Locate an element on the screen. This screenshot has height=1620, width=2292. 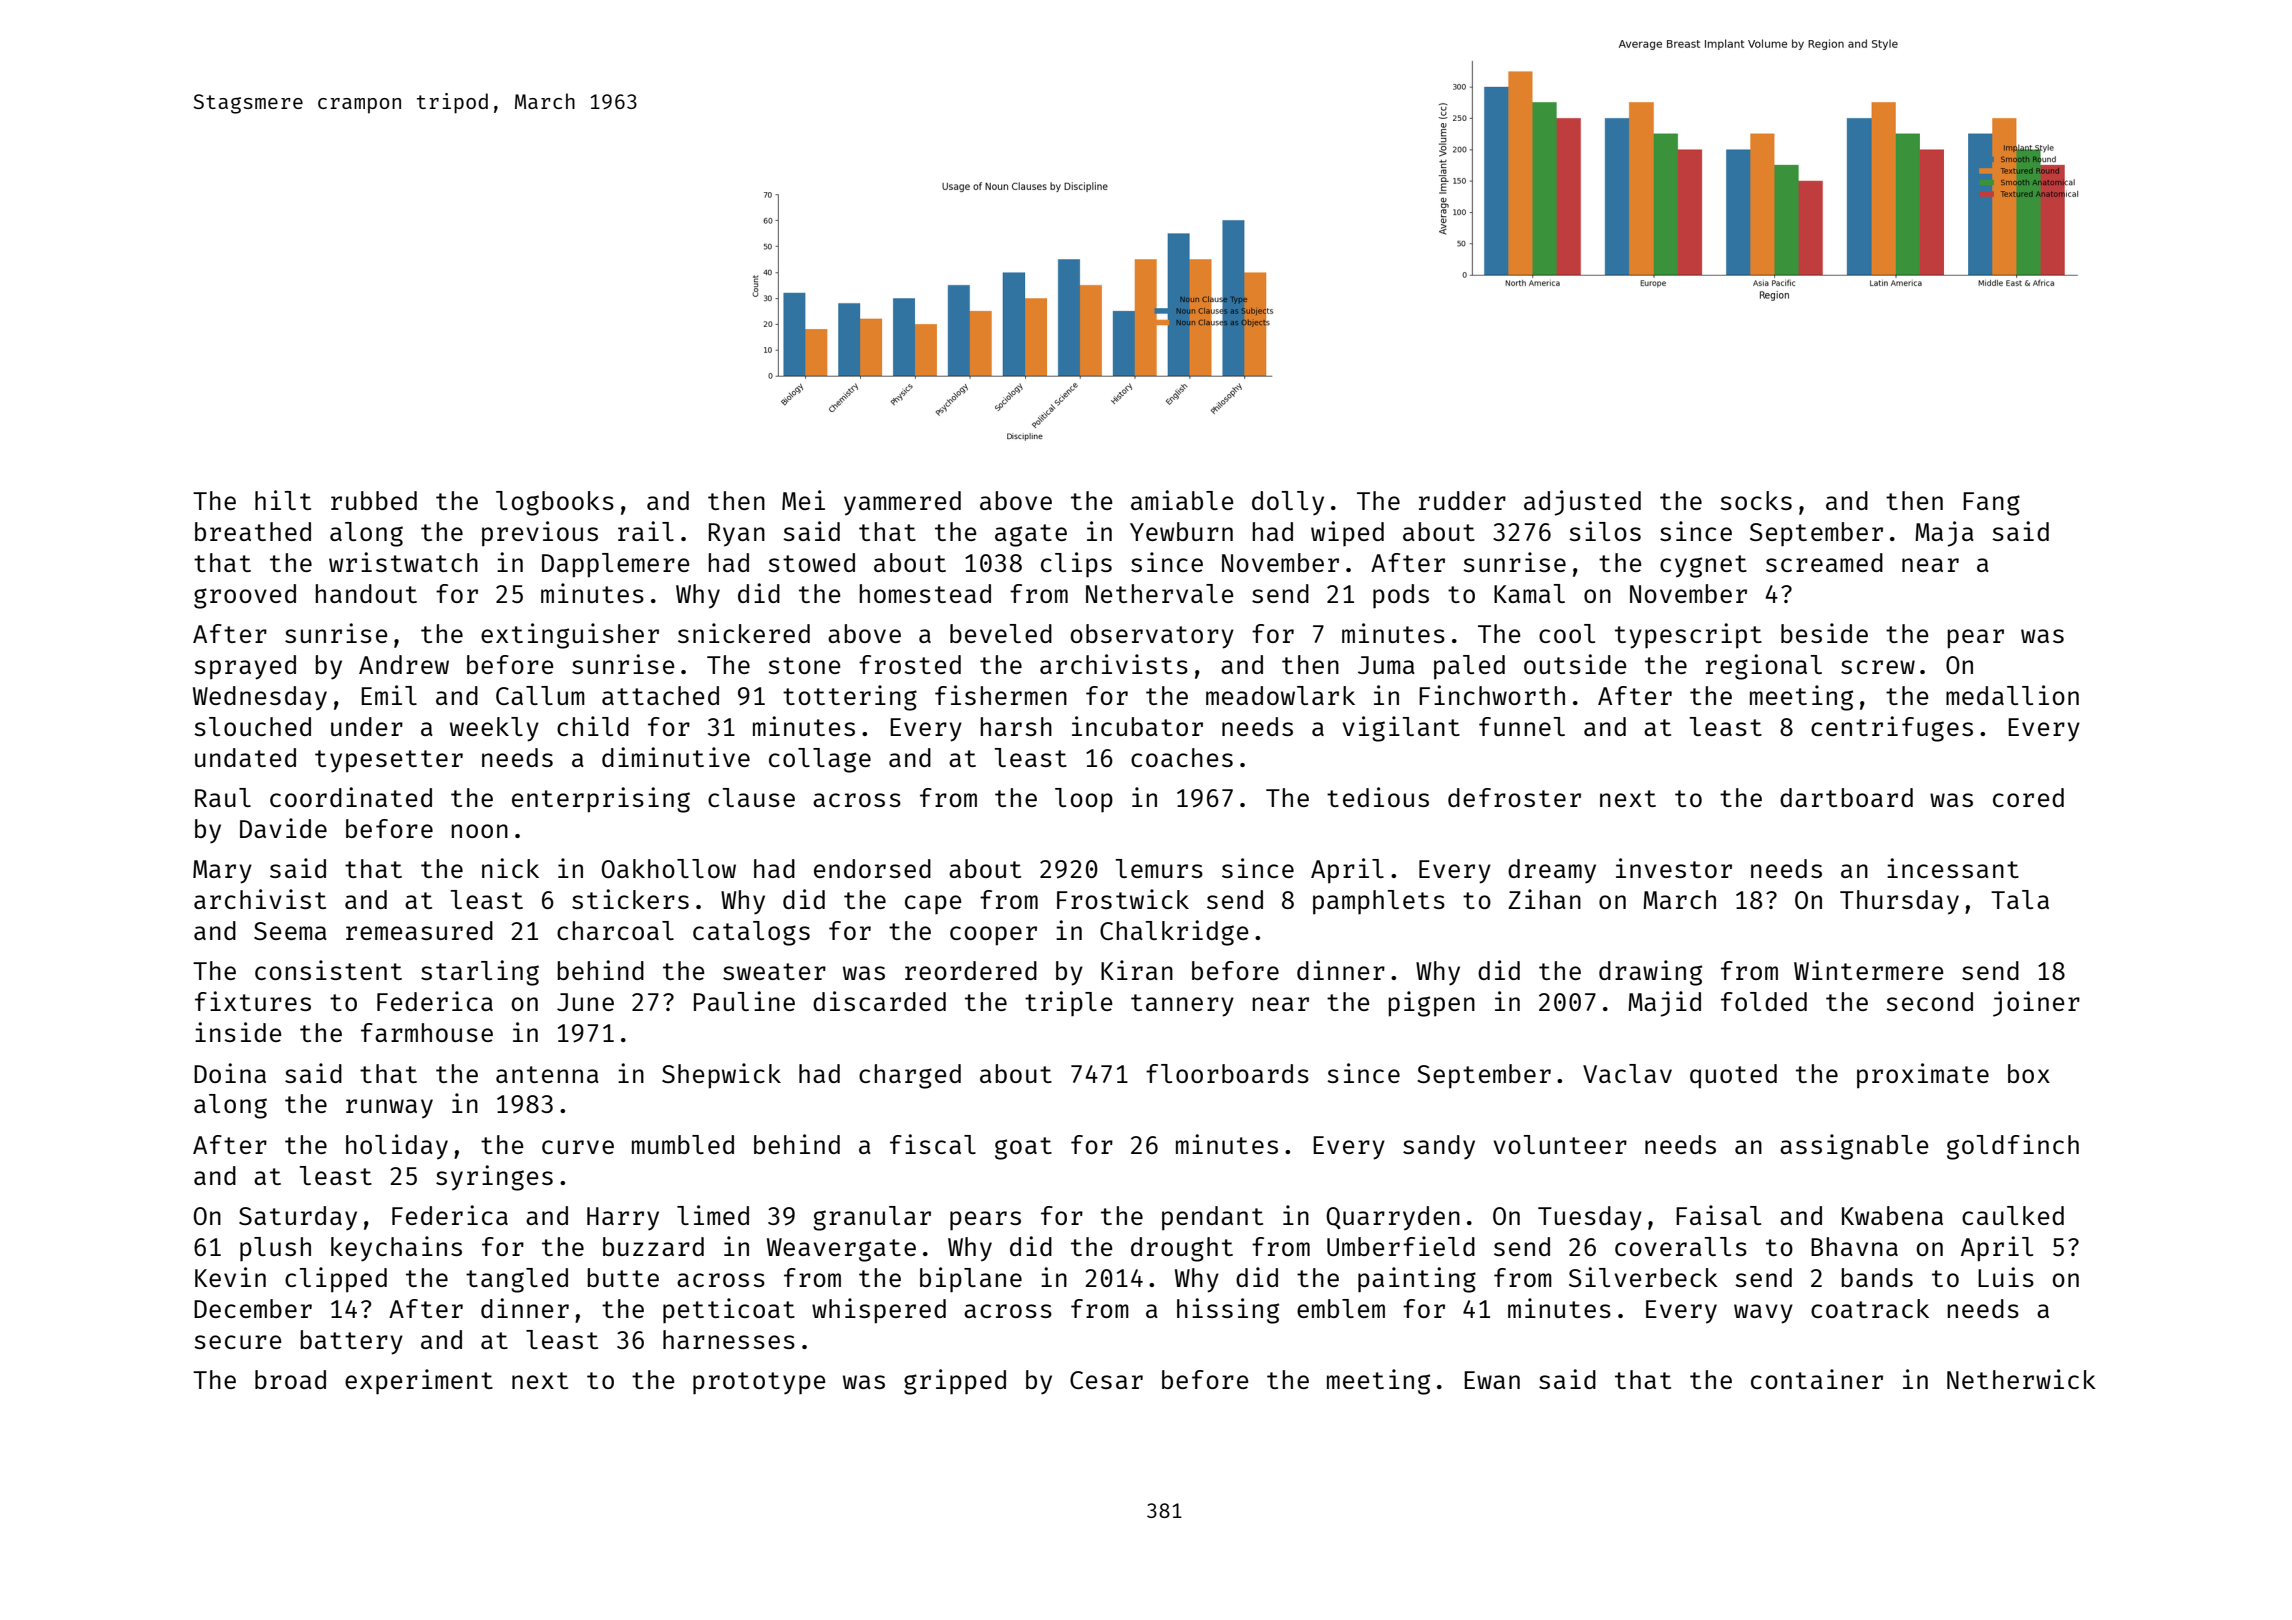
loop is located at coordinates (1084, 800).
